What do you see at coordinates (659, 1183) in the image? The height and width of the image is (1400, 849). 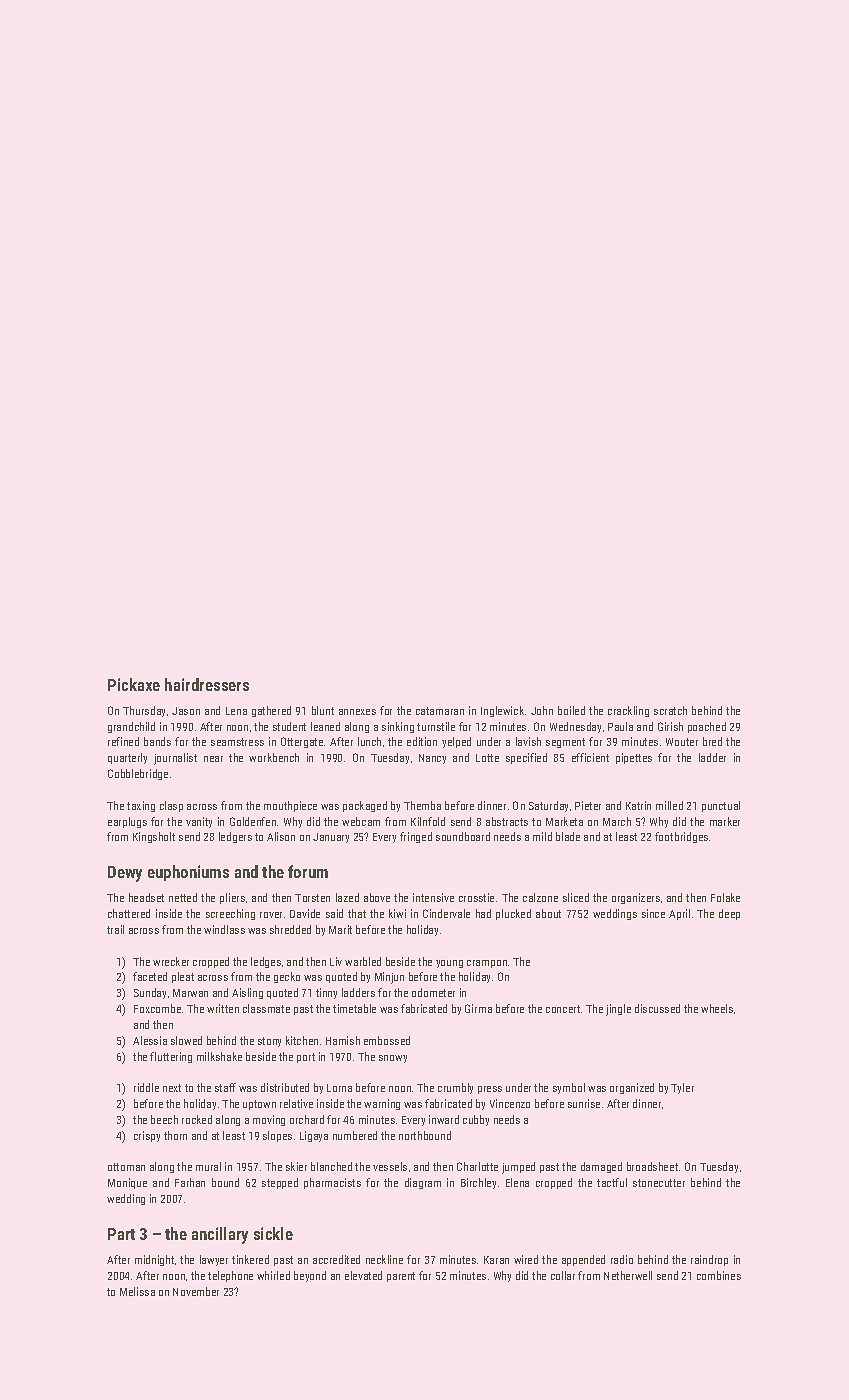 I see `stonecutter` at bounding box center [659, 1183].
